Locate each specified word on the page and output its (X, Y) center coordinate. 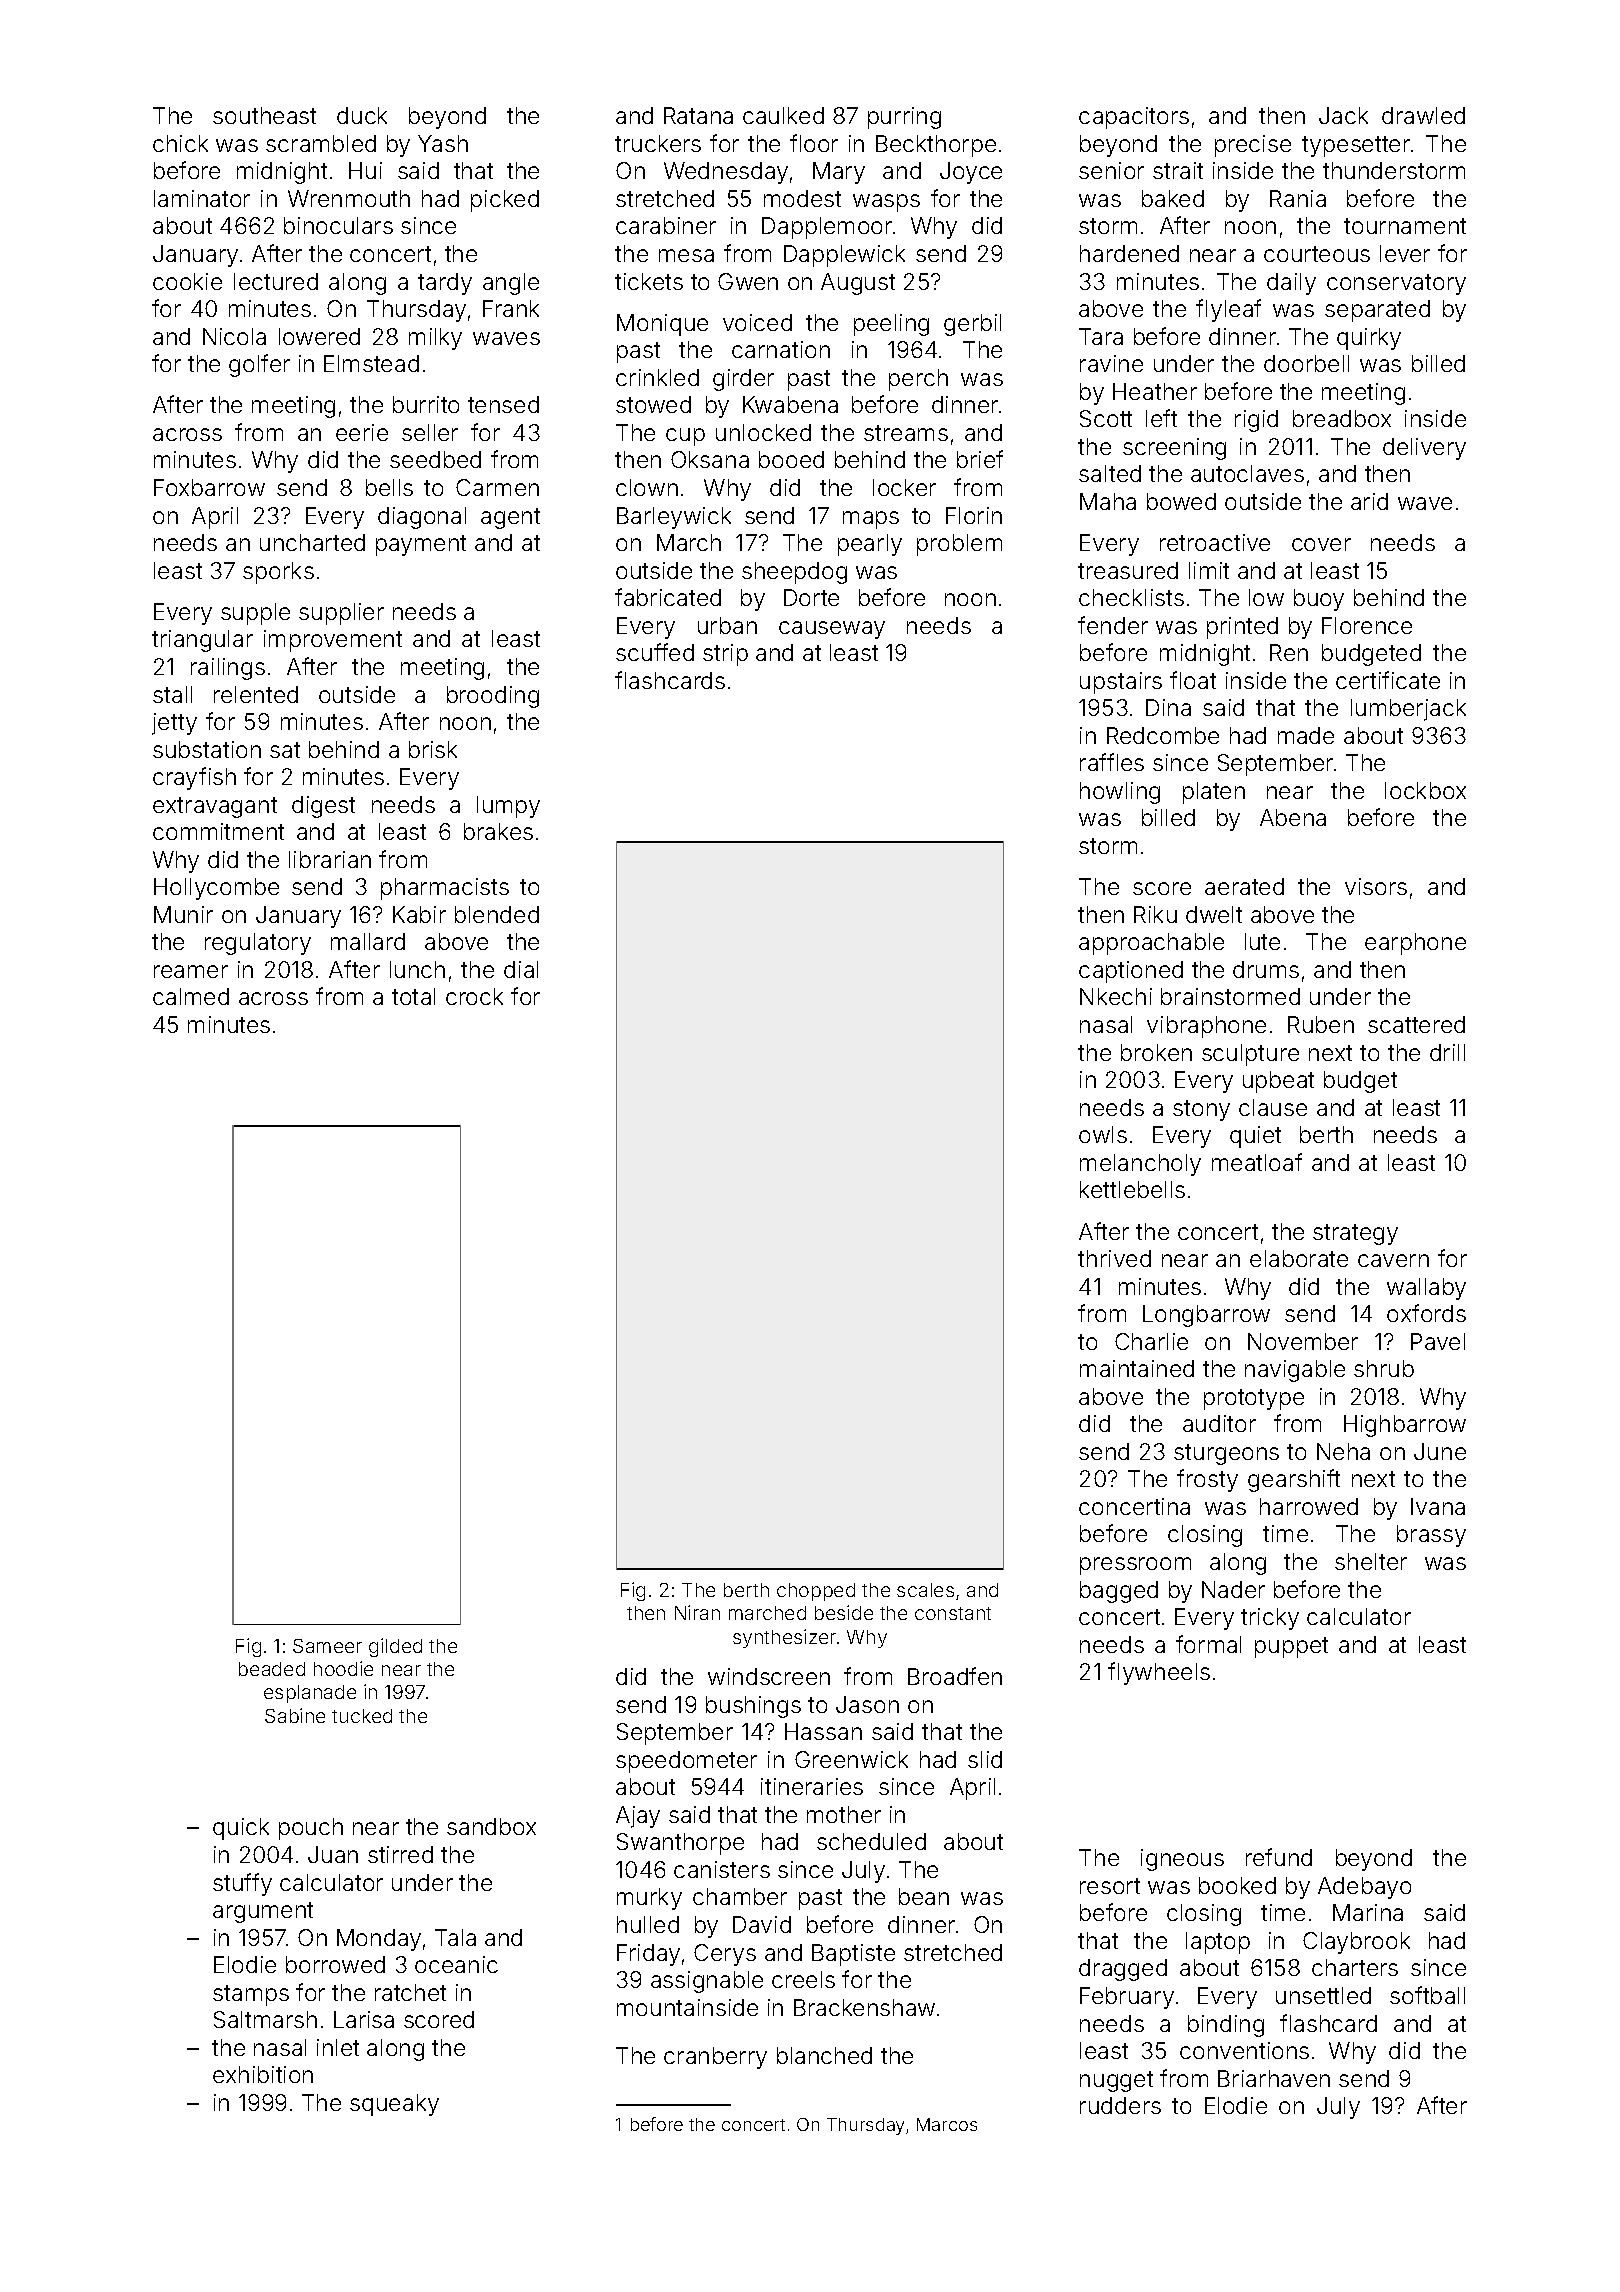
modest (802, 198)
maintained (1137, 1368)
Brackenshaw (864, 2007)
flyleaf (1228, 310)
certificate (1388, 680)
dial (521, 969)
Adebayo (1364, 1888)
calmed (191, 996)
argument (263, 1912)
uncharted (312, 542)
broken (1156, 1052)
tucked (362, 1716)
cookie (187, 281)
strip (725, 655)
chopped (816, 1592)
